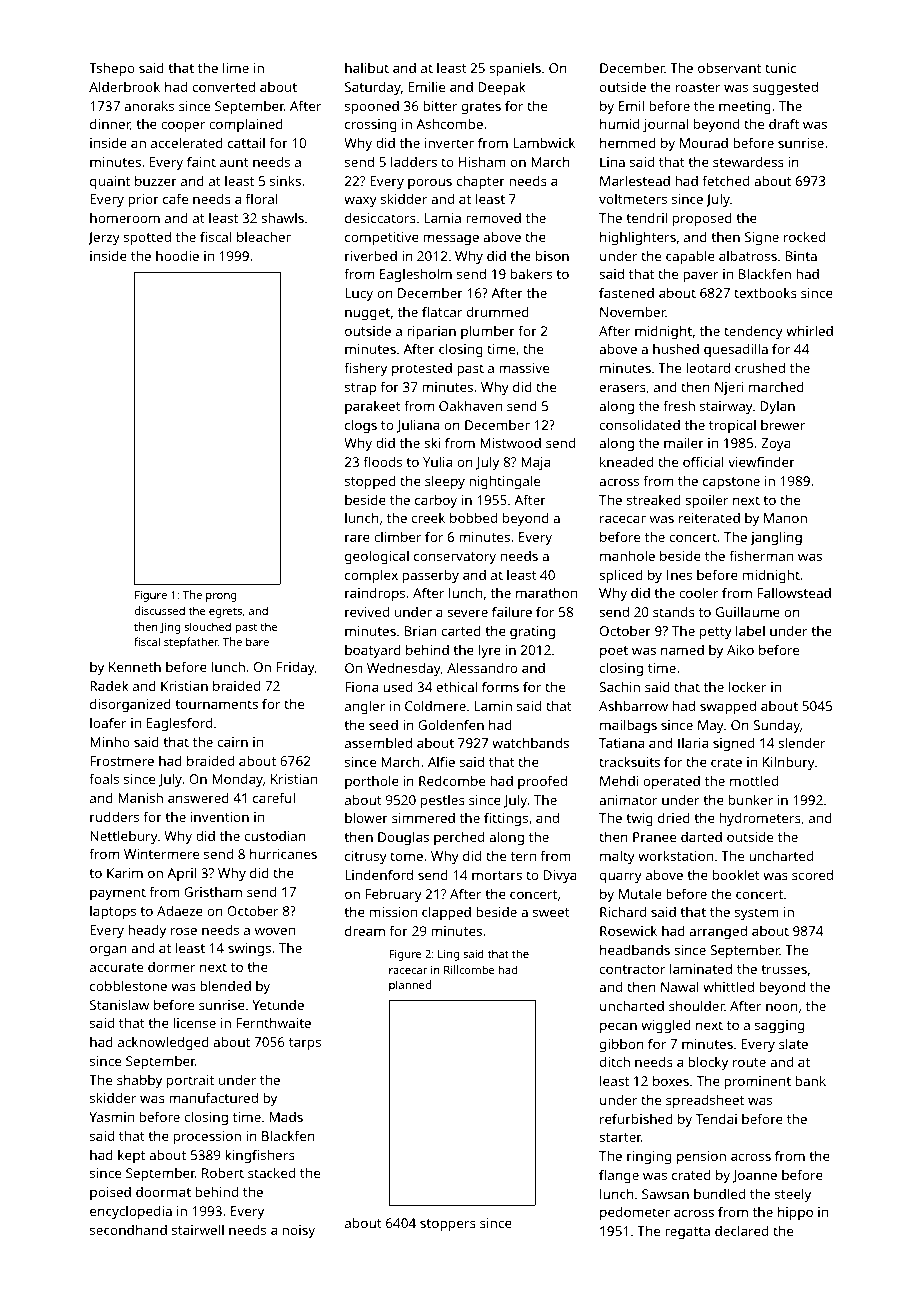 This document has height=1308, width=924. What do you see at coordinates (118, 894) in the document?
I see `payment` at bounding box center [118, 894].
